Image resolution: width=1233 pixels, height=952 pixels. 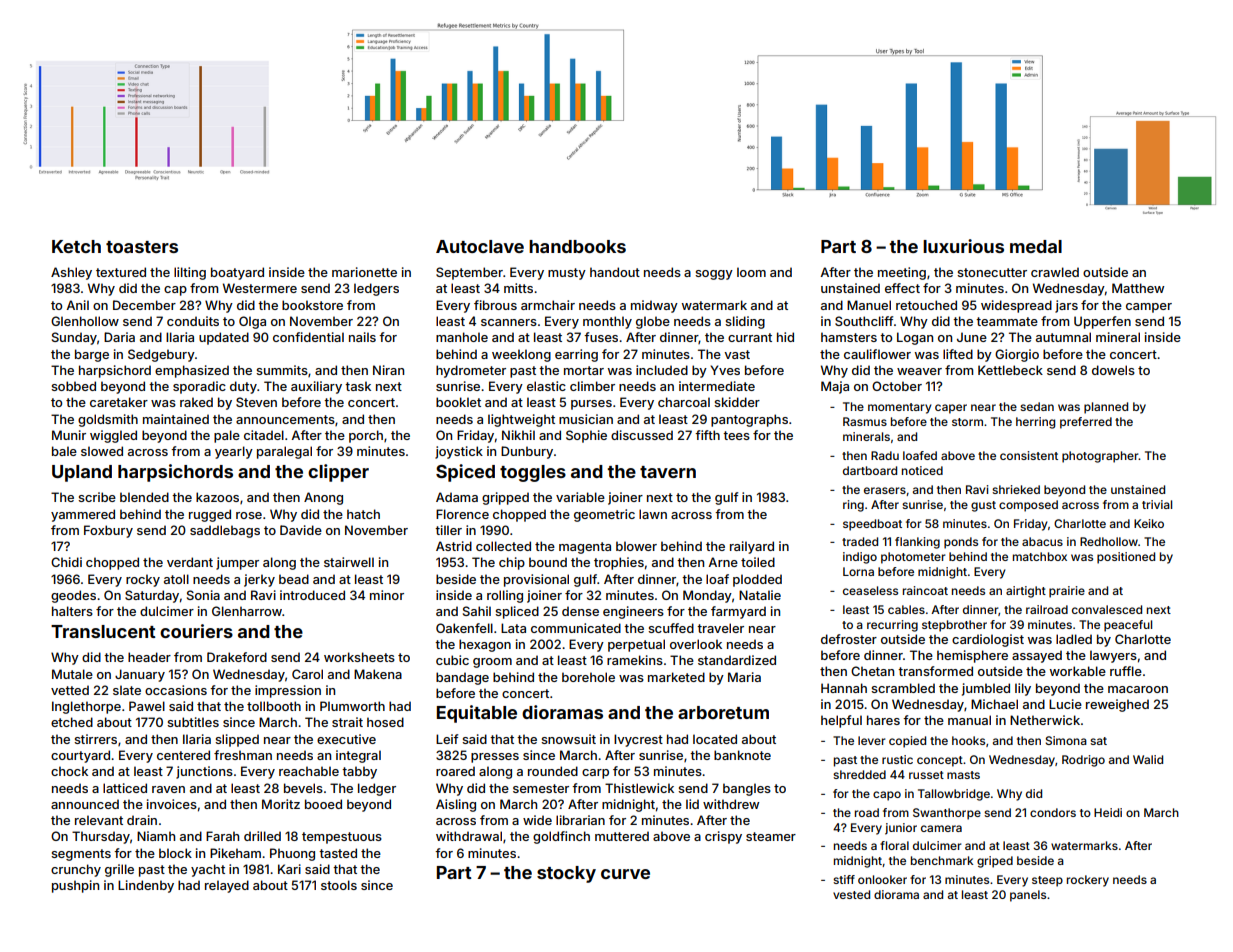 What do you see at coordinates (1148, 759) in the screenshot?
I see `Walid` at bounding box center [1148, 759].
